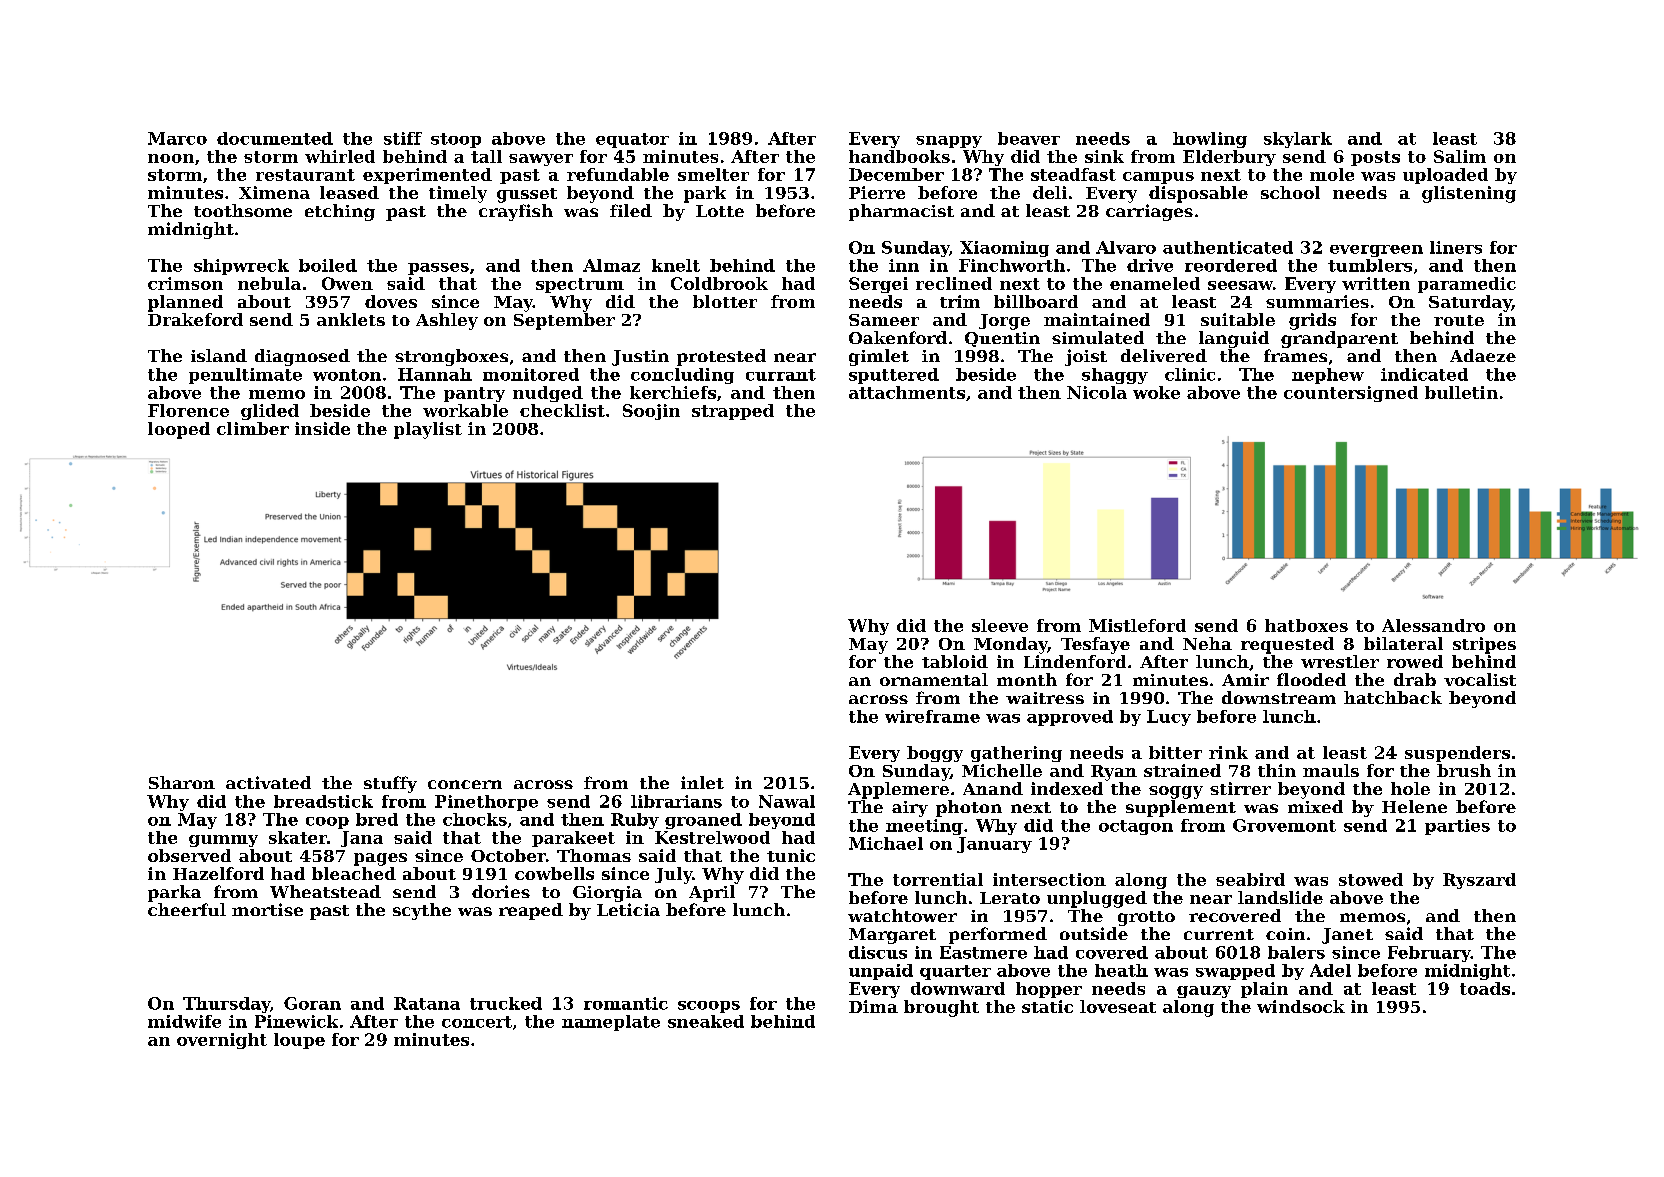 The width and height of the image is (1664, 1177). What do you see at coordinates (941, 1008) in the image?
I see `brought` at bounding box center [941, 1008].
